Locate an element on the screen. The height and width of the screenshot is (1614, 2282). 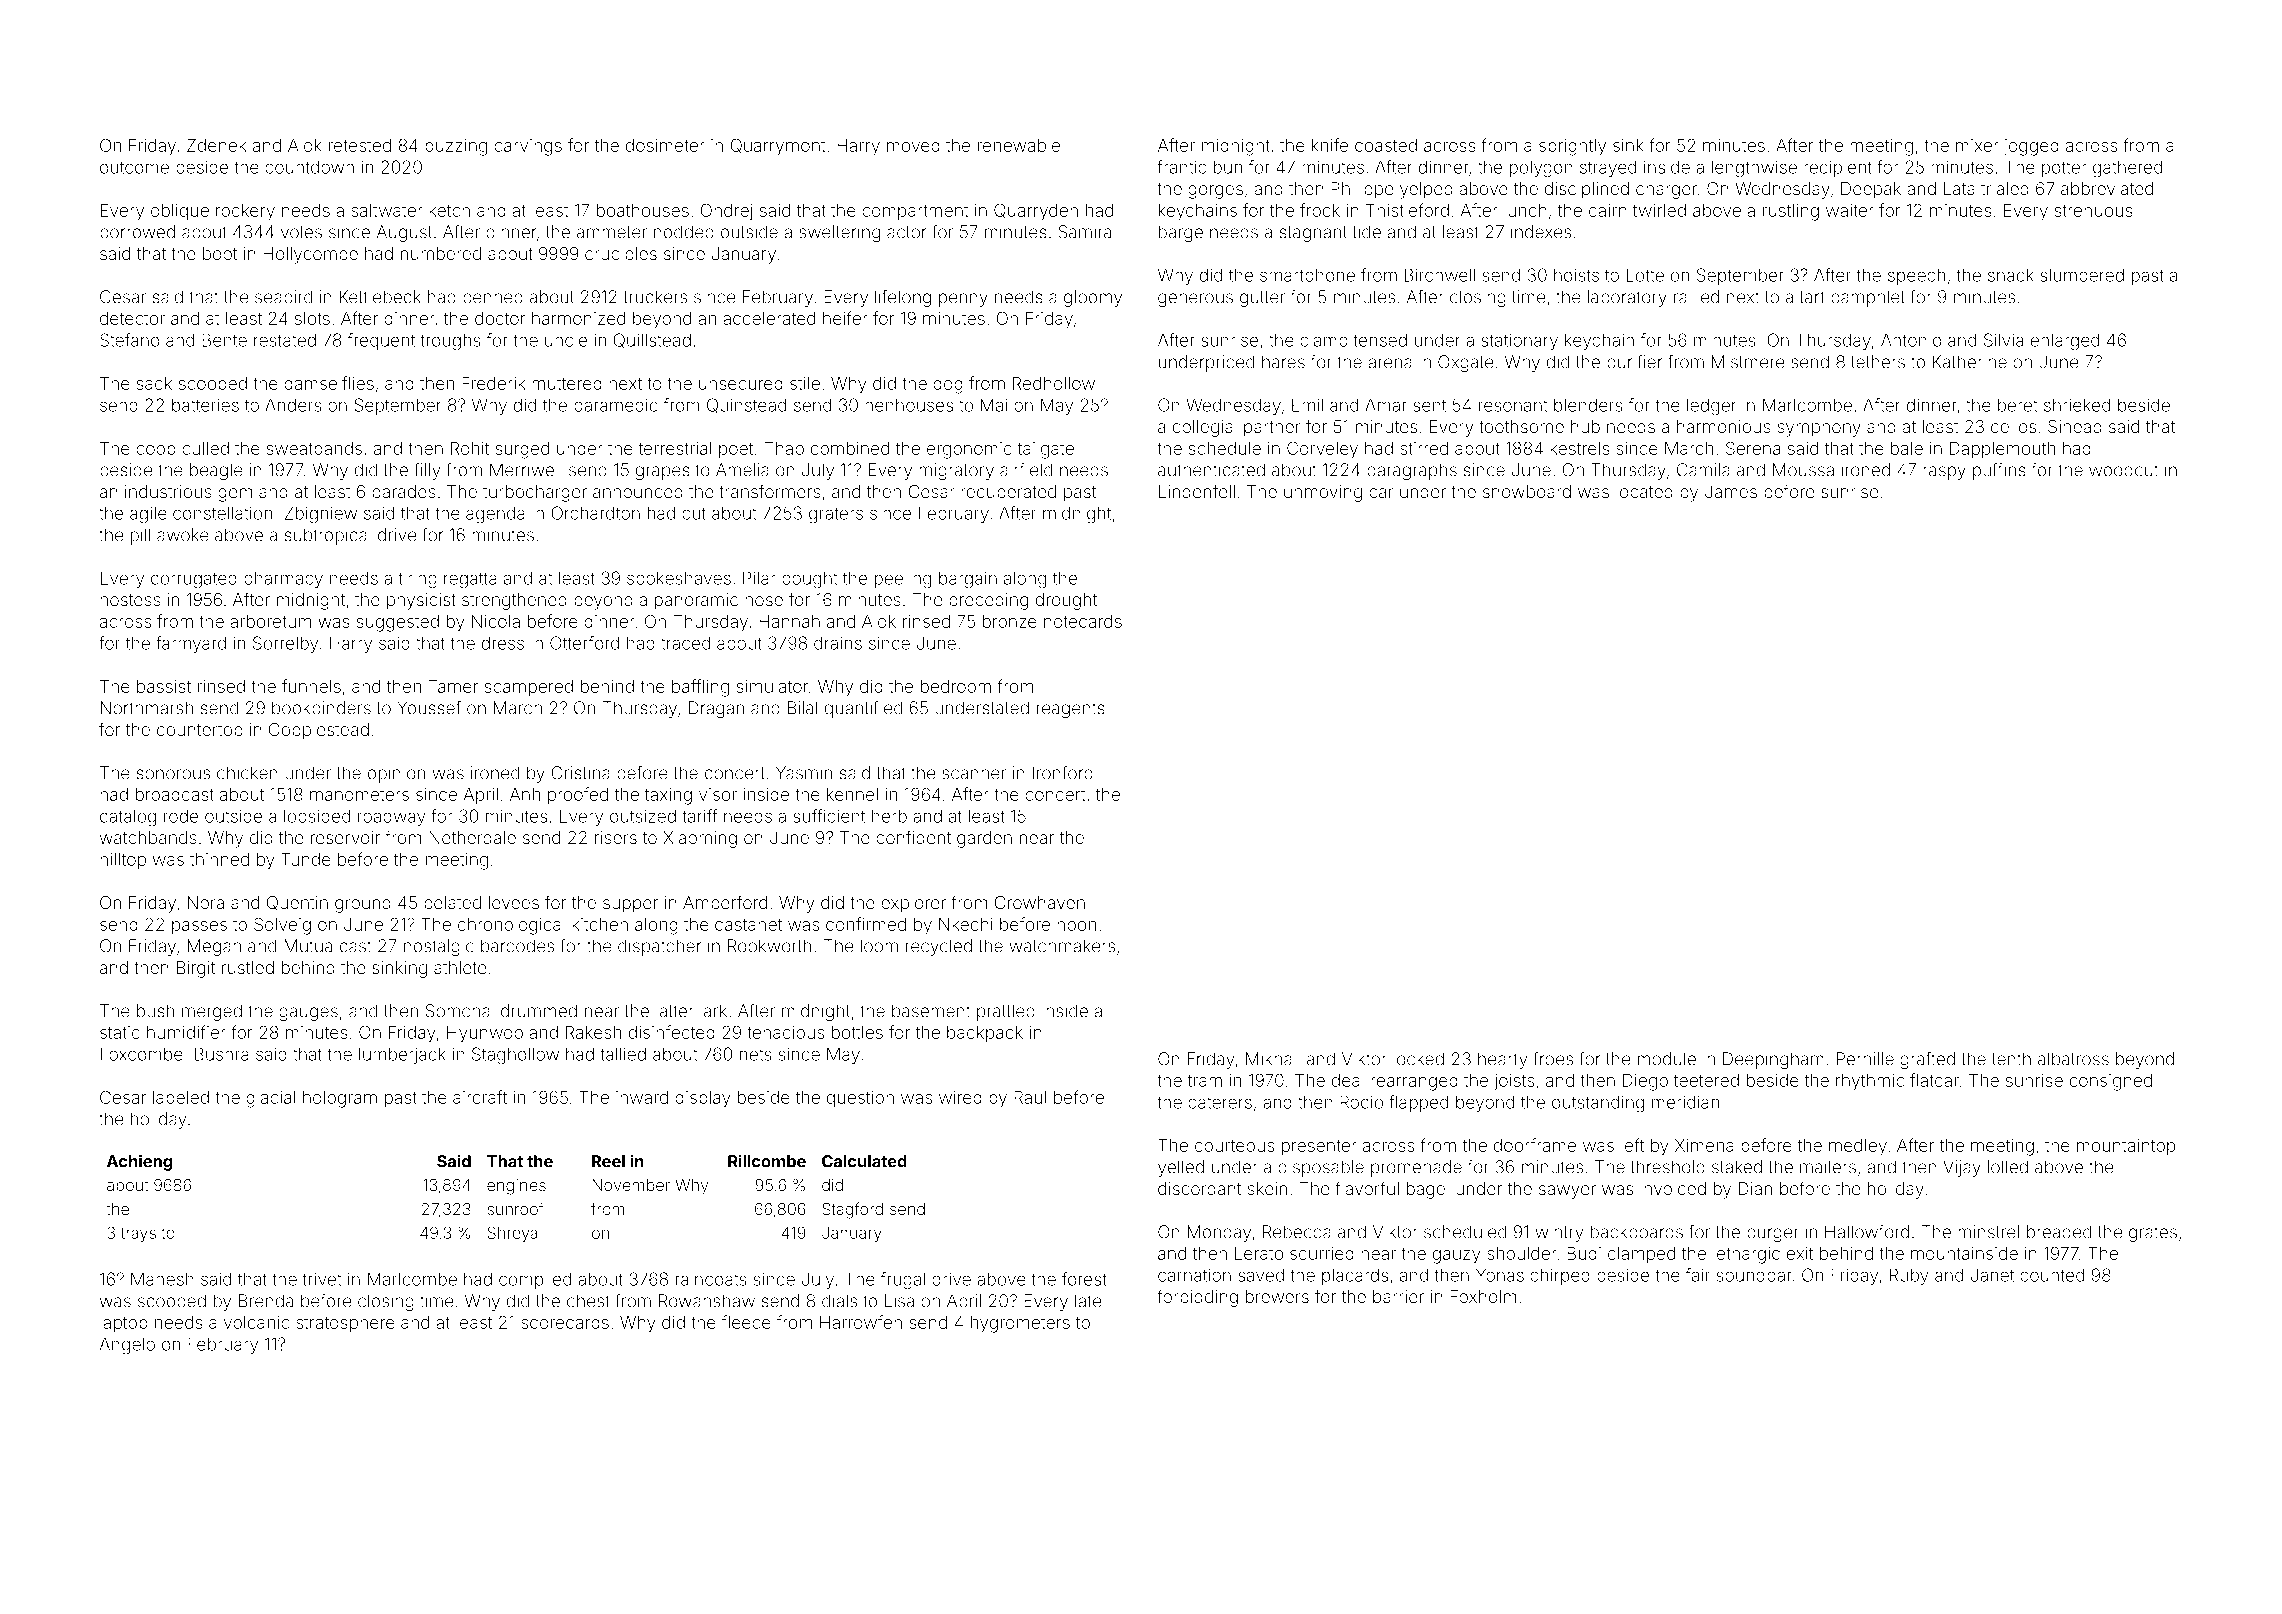
trivet is located at coordinates (322, 1279).
